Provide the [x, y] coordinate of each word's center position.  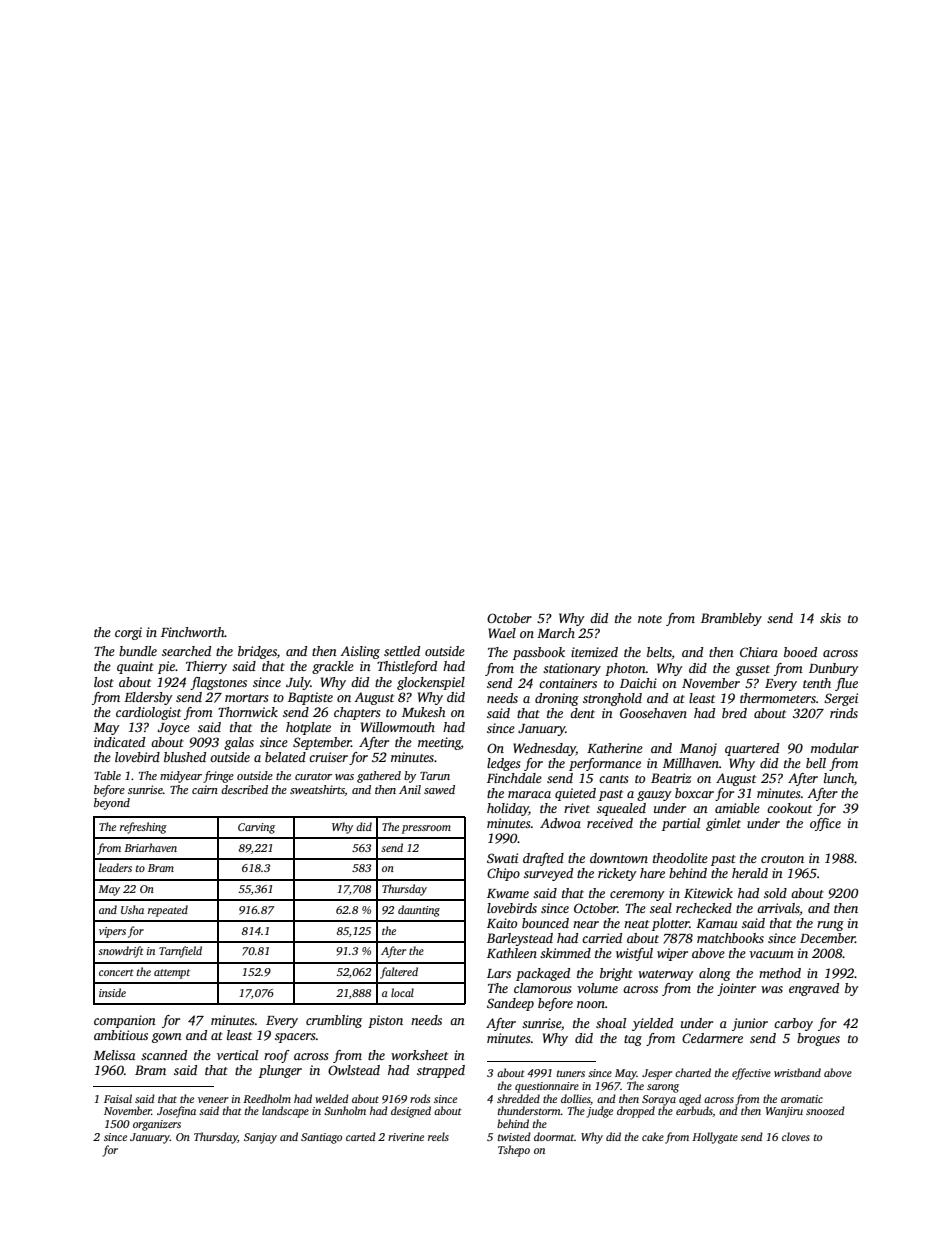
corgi [128, 633]
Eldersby [148, 698]
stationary [572, 669]
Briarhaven [150, 847]
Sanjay [260, 1138]
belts [659, 653]
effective [751, 1074]
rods [420, 1098]
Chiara [759, 652]
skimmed [565, 953]
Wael [502, 633]
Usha [132, 909]
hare [652, 873]
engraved [814, 989]
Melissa [114, 1055]
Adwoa [560, 823]
